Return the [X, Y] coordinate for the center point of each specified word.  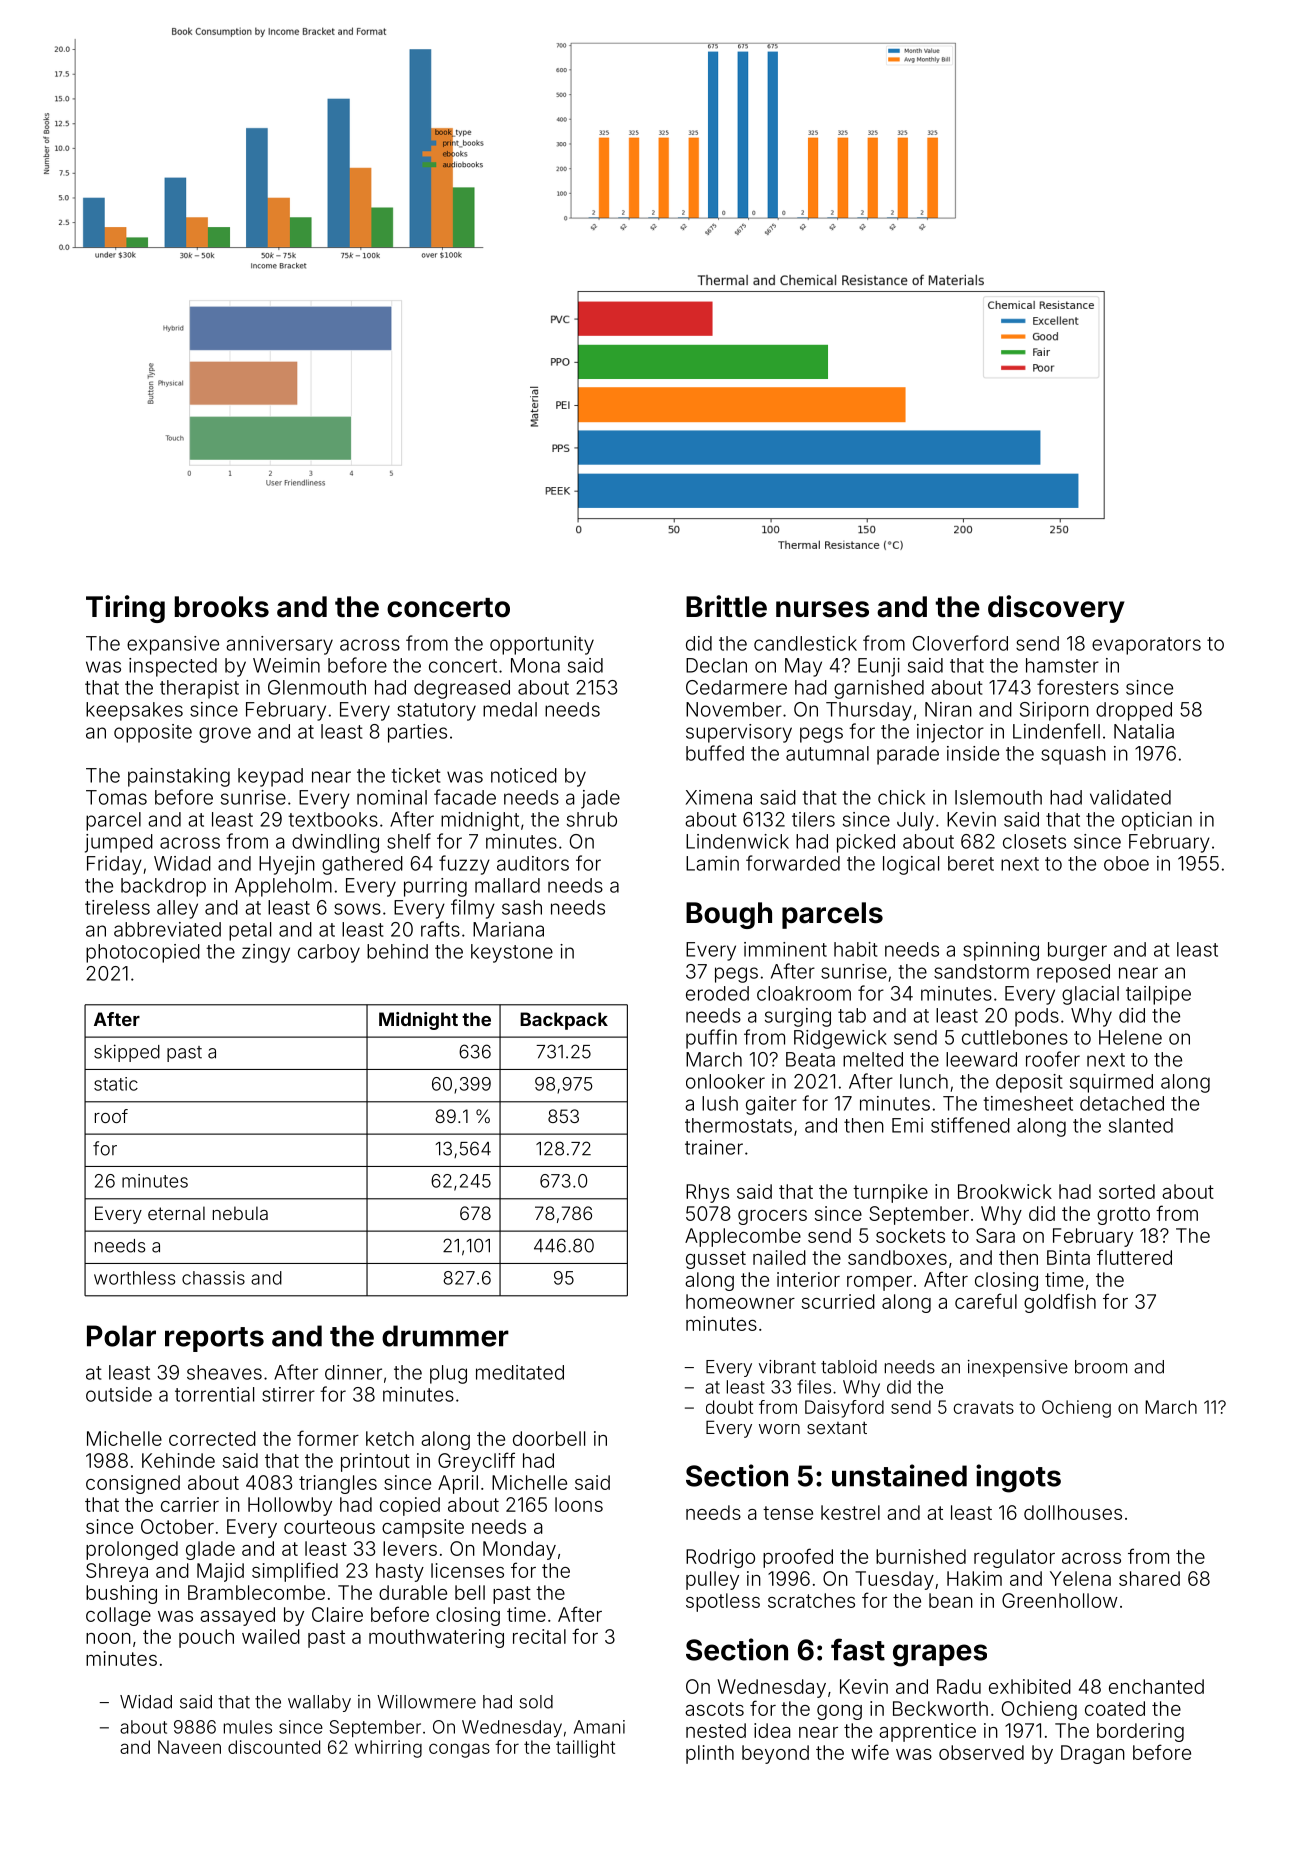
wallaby [319, 1703]
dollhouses [1073, 1512]
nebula [240, 1213]
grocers [772, 1217]
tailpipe [1158, 995]
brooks [222, 607]
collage [118, 1616]
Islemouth [998, 797]
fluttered [1134, 1257]
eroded [717, 993]
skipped [127, 1053]
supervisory [739, 733]
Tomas [116, 797]
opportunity [542, 645]
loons [579, 1504]
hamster [1062, 665]
